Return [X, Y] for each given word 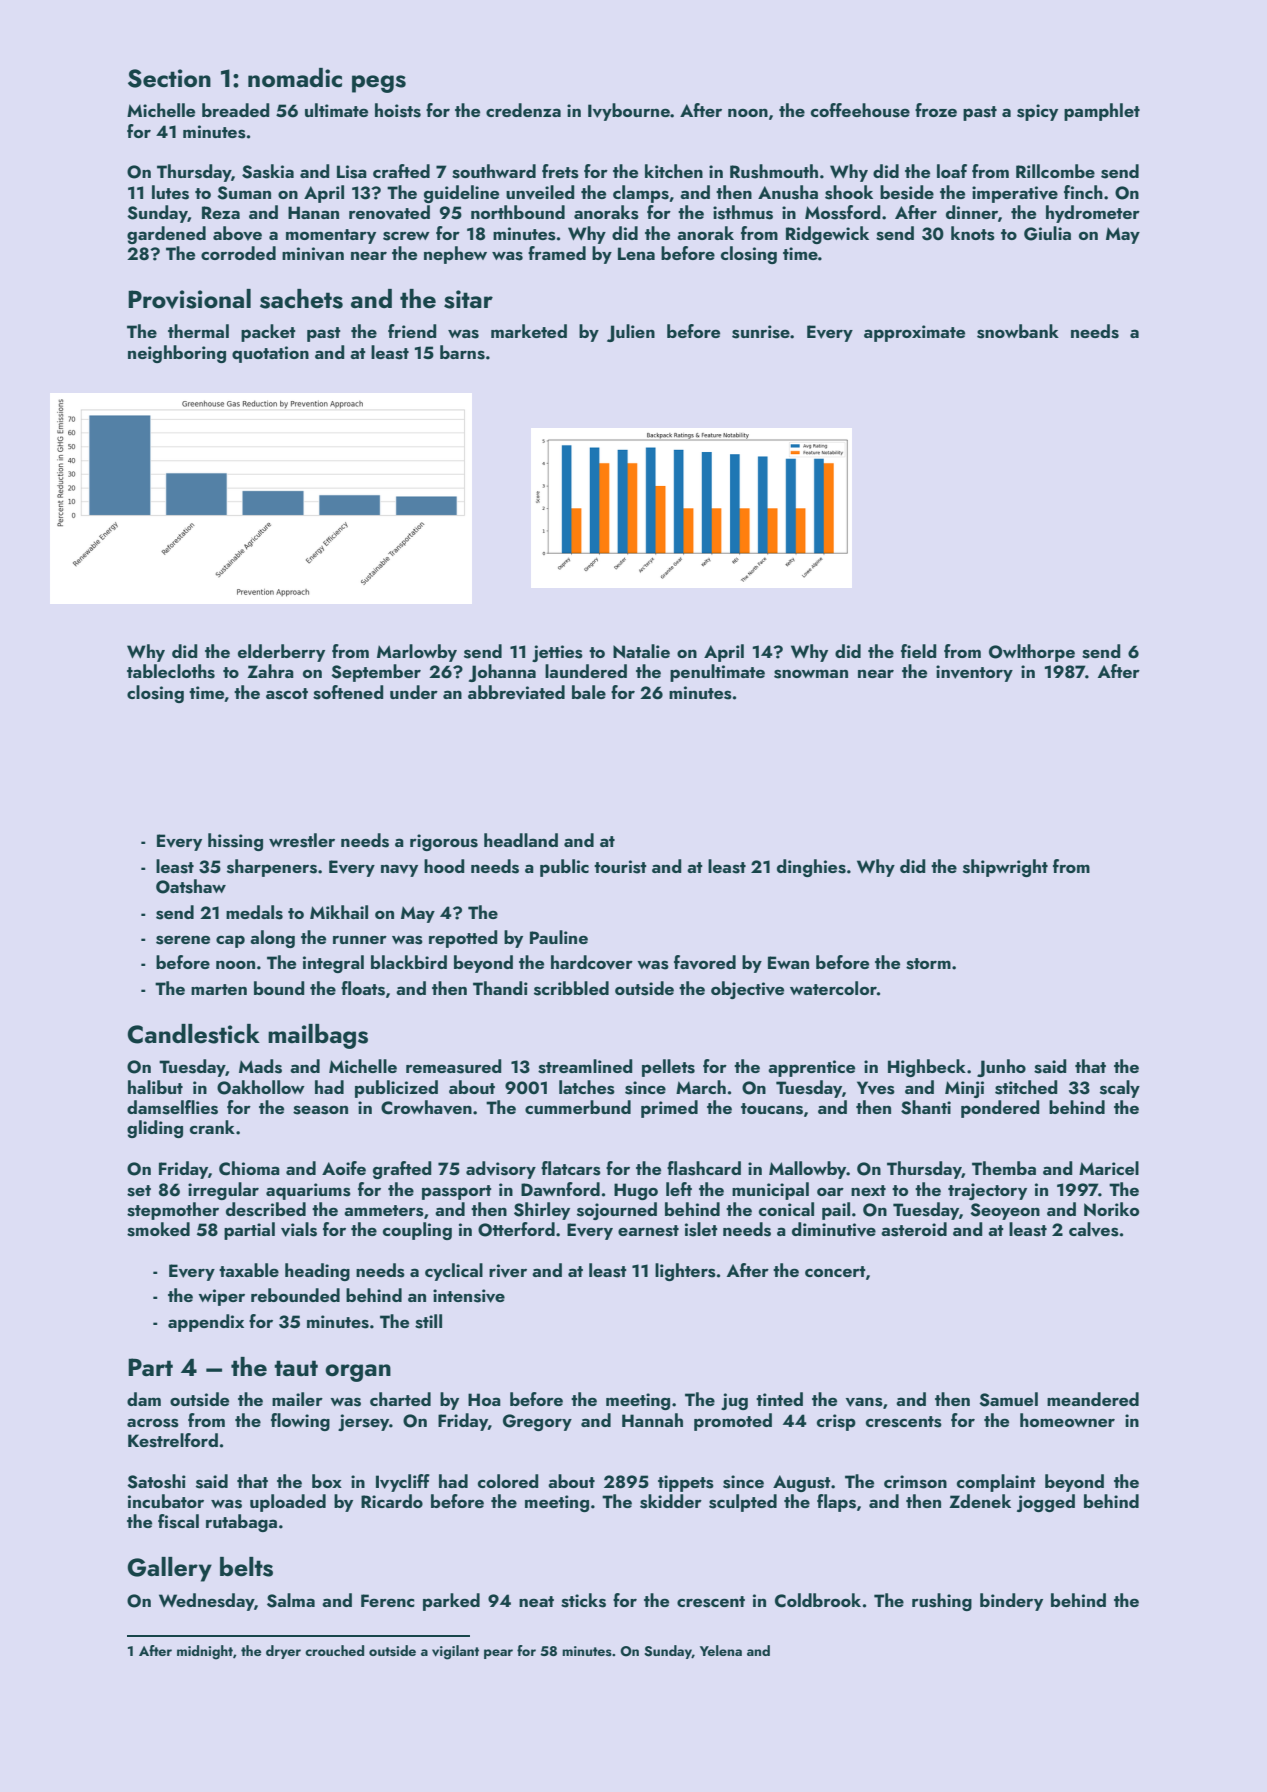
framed [557, 253]
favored [705, 962]
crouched [334, 1650]
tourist [620, 867]
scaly [1120, 1089]
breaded [236, 110]
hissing [235, 842]
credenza [523, 110]
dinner [972, 212]
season [320, 1110]
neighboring [177, 354]
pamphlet [1102, 112]
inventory [974, 673]
